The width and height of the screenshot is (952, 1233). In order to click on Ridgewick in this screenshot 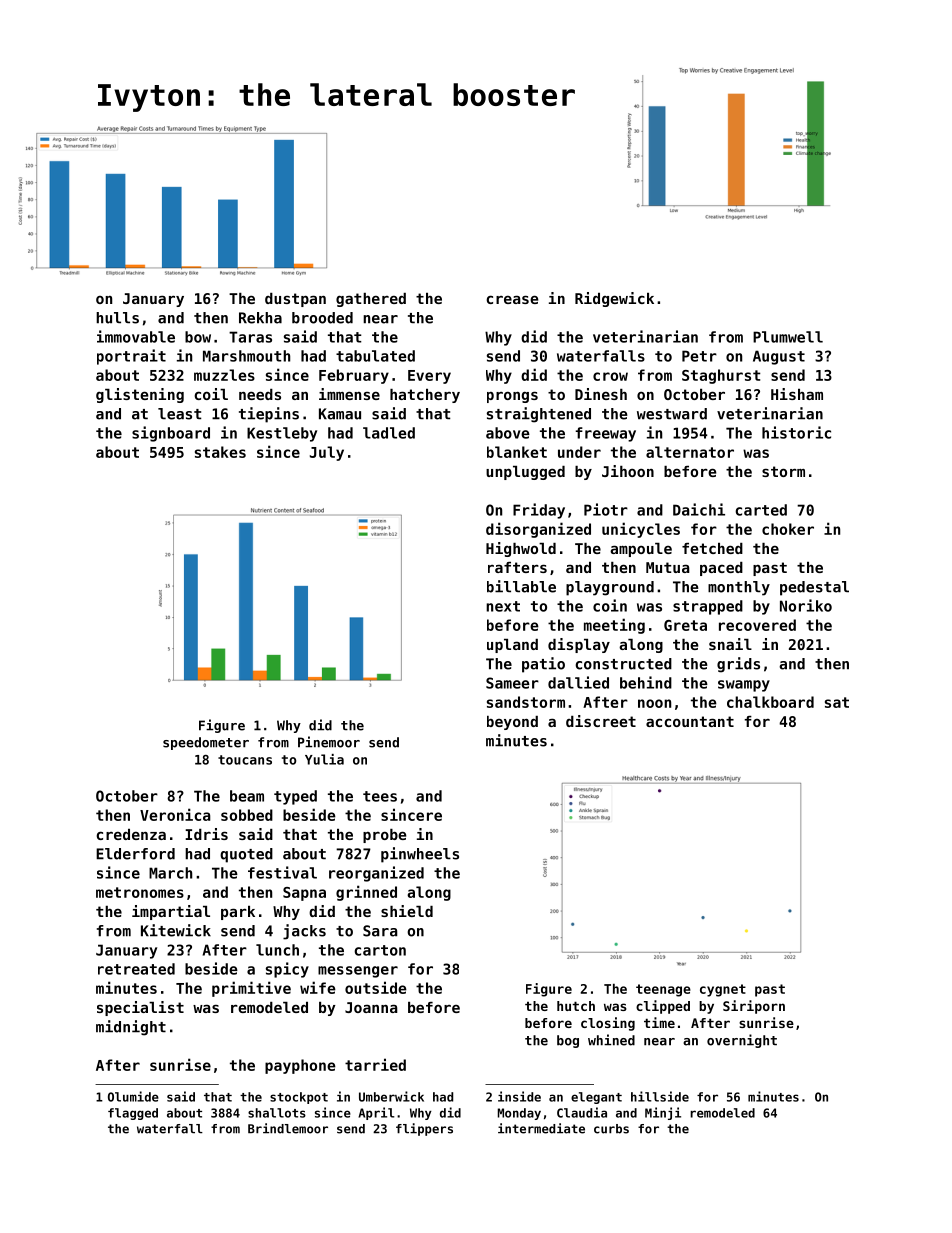, I will do `click(614, 299)`.
